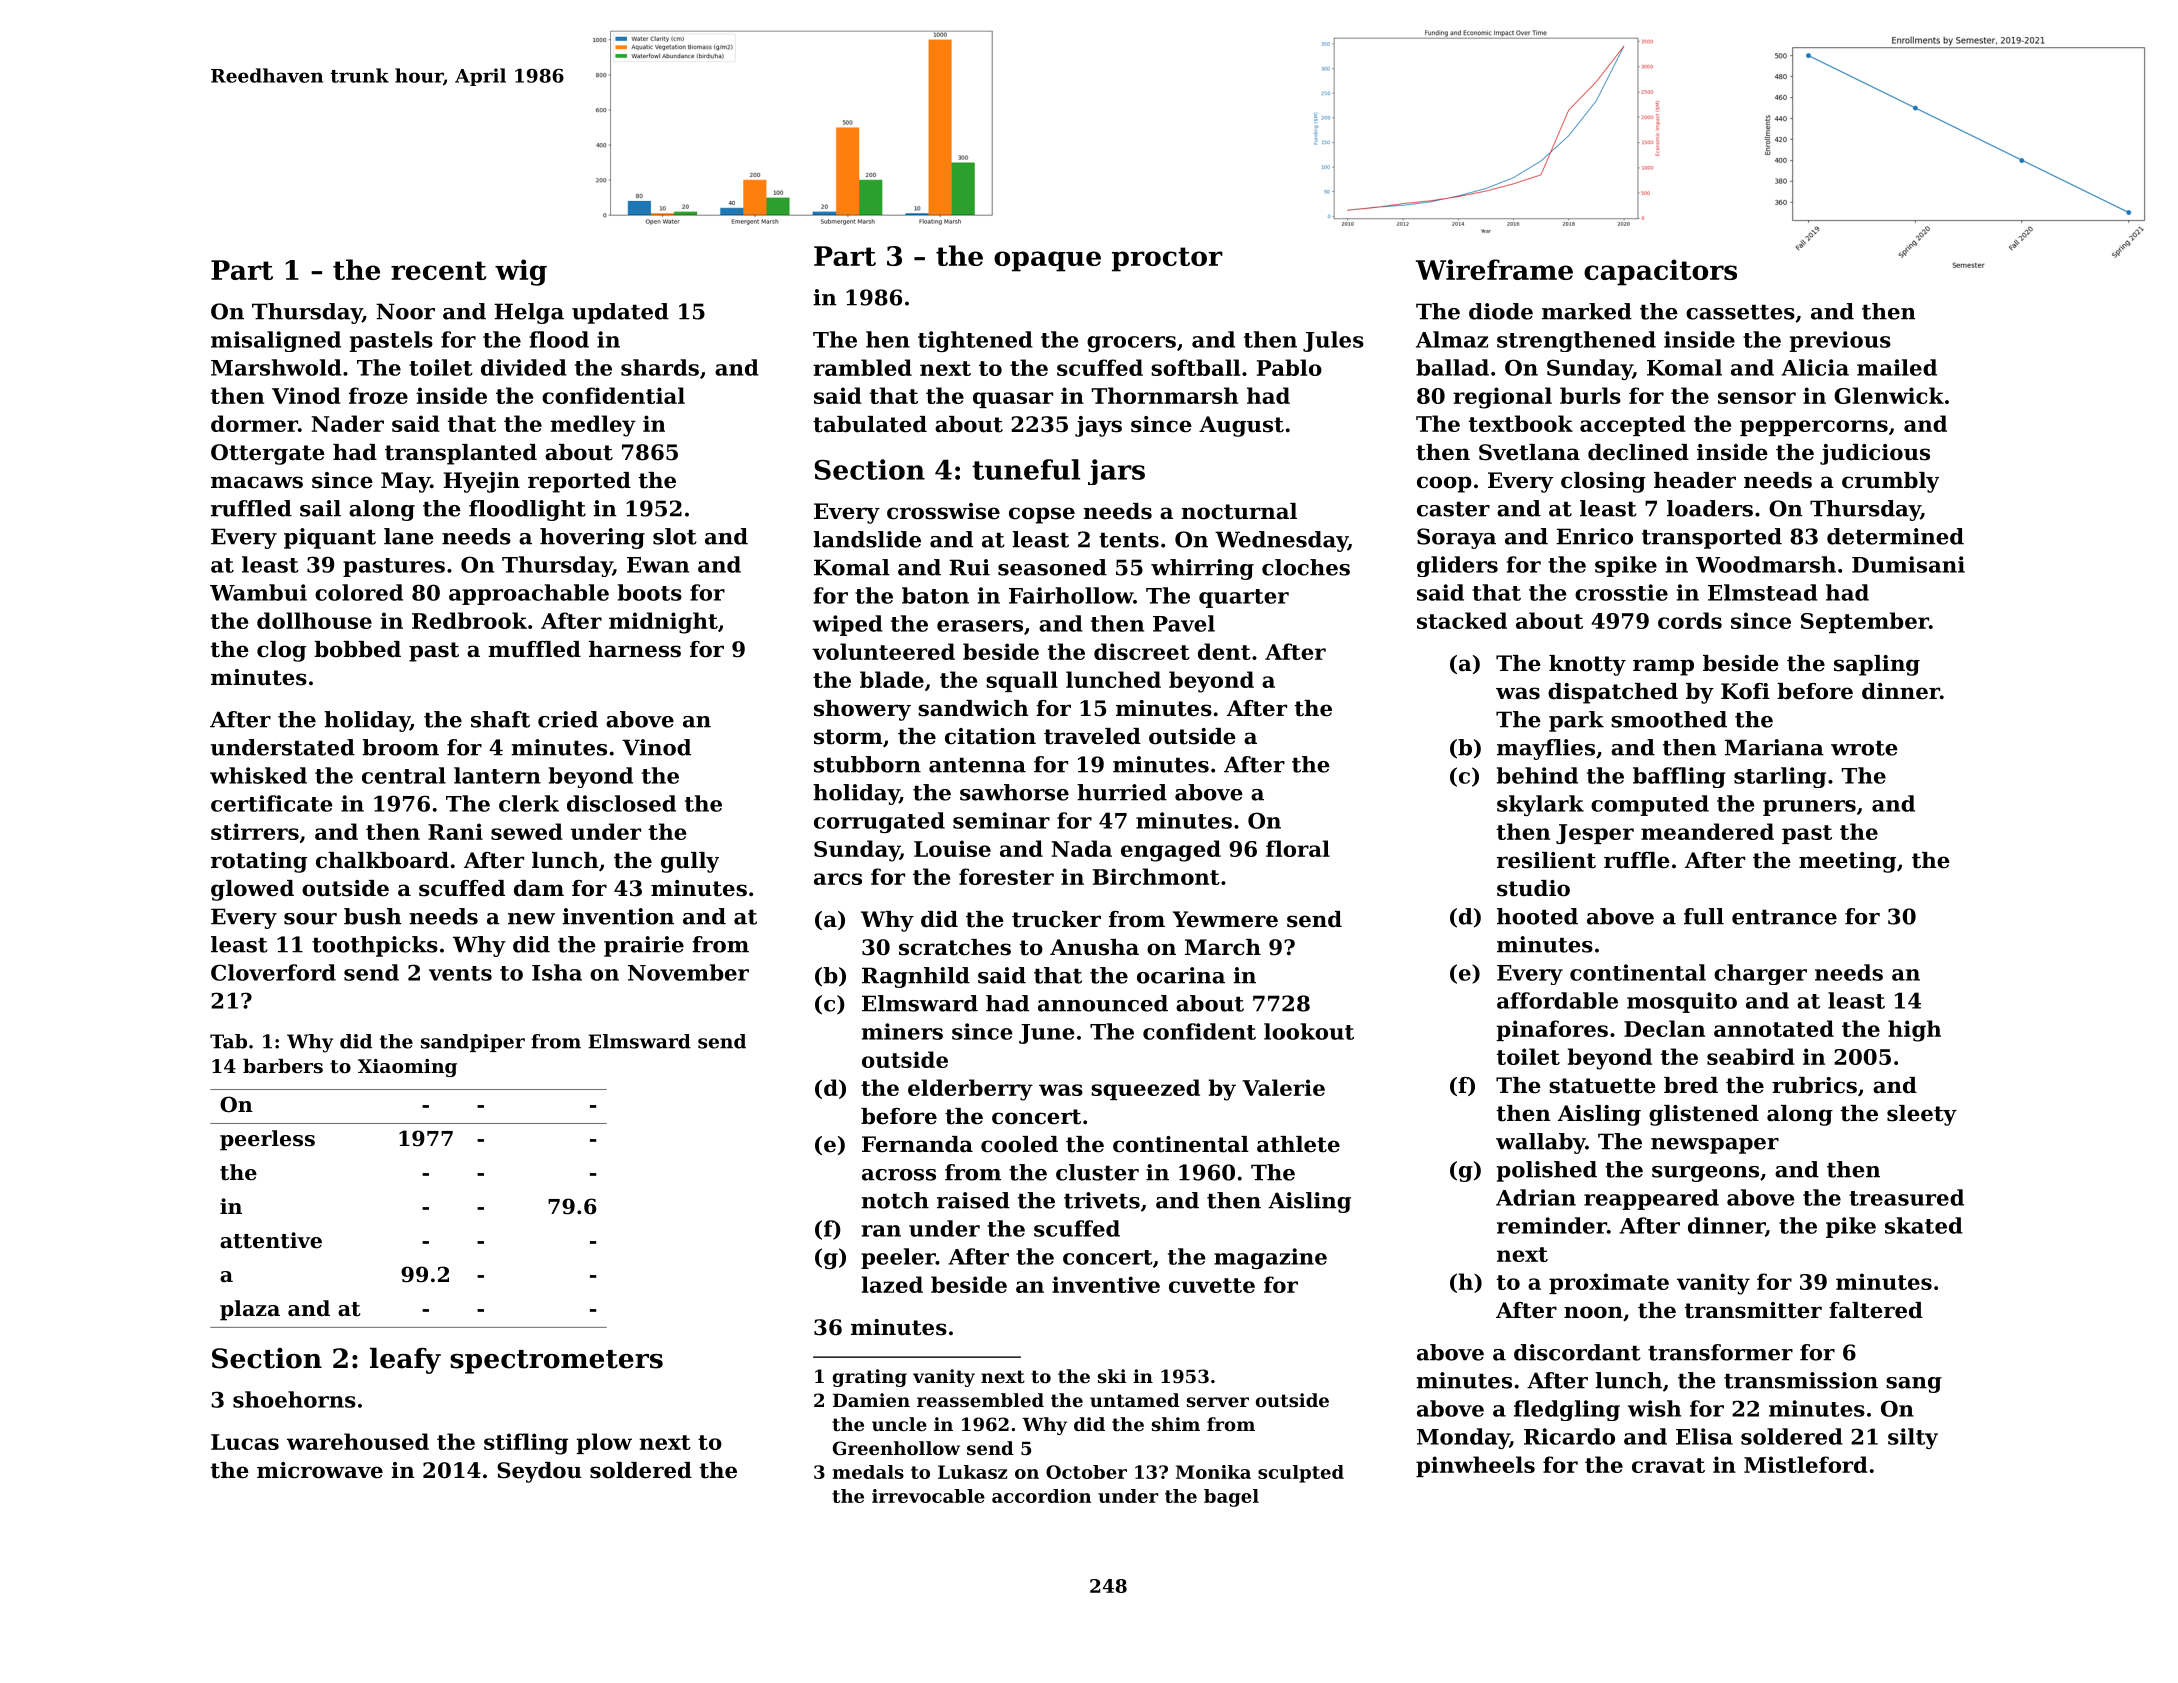 The image size is (2178, 1683). Describe the element at coordinates (460, 973) in the screenshot. I see `vents` at that location.
